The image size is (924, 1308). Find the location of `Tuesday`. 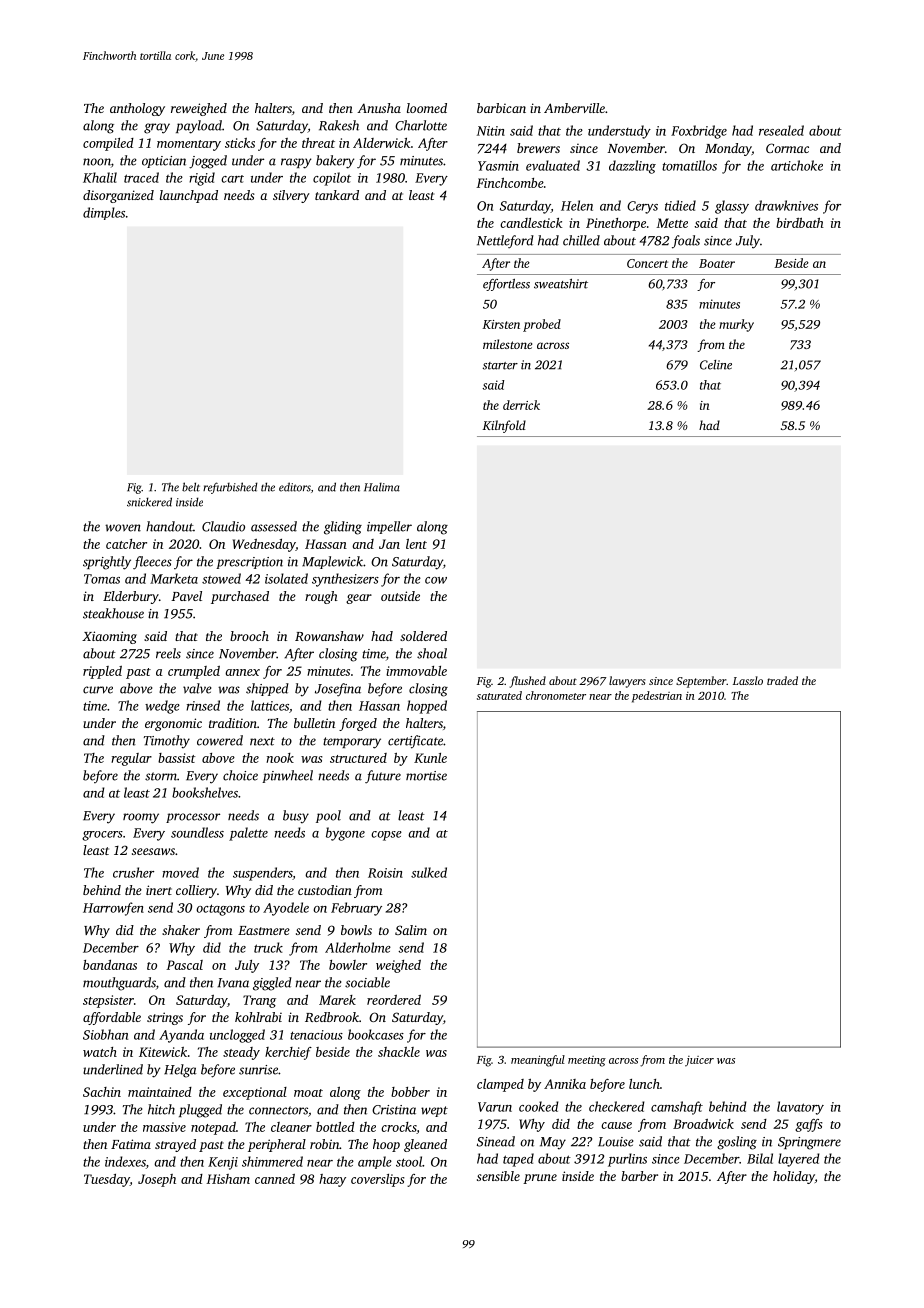

Tuesday is located at coordinates (107, 1180).
